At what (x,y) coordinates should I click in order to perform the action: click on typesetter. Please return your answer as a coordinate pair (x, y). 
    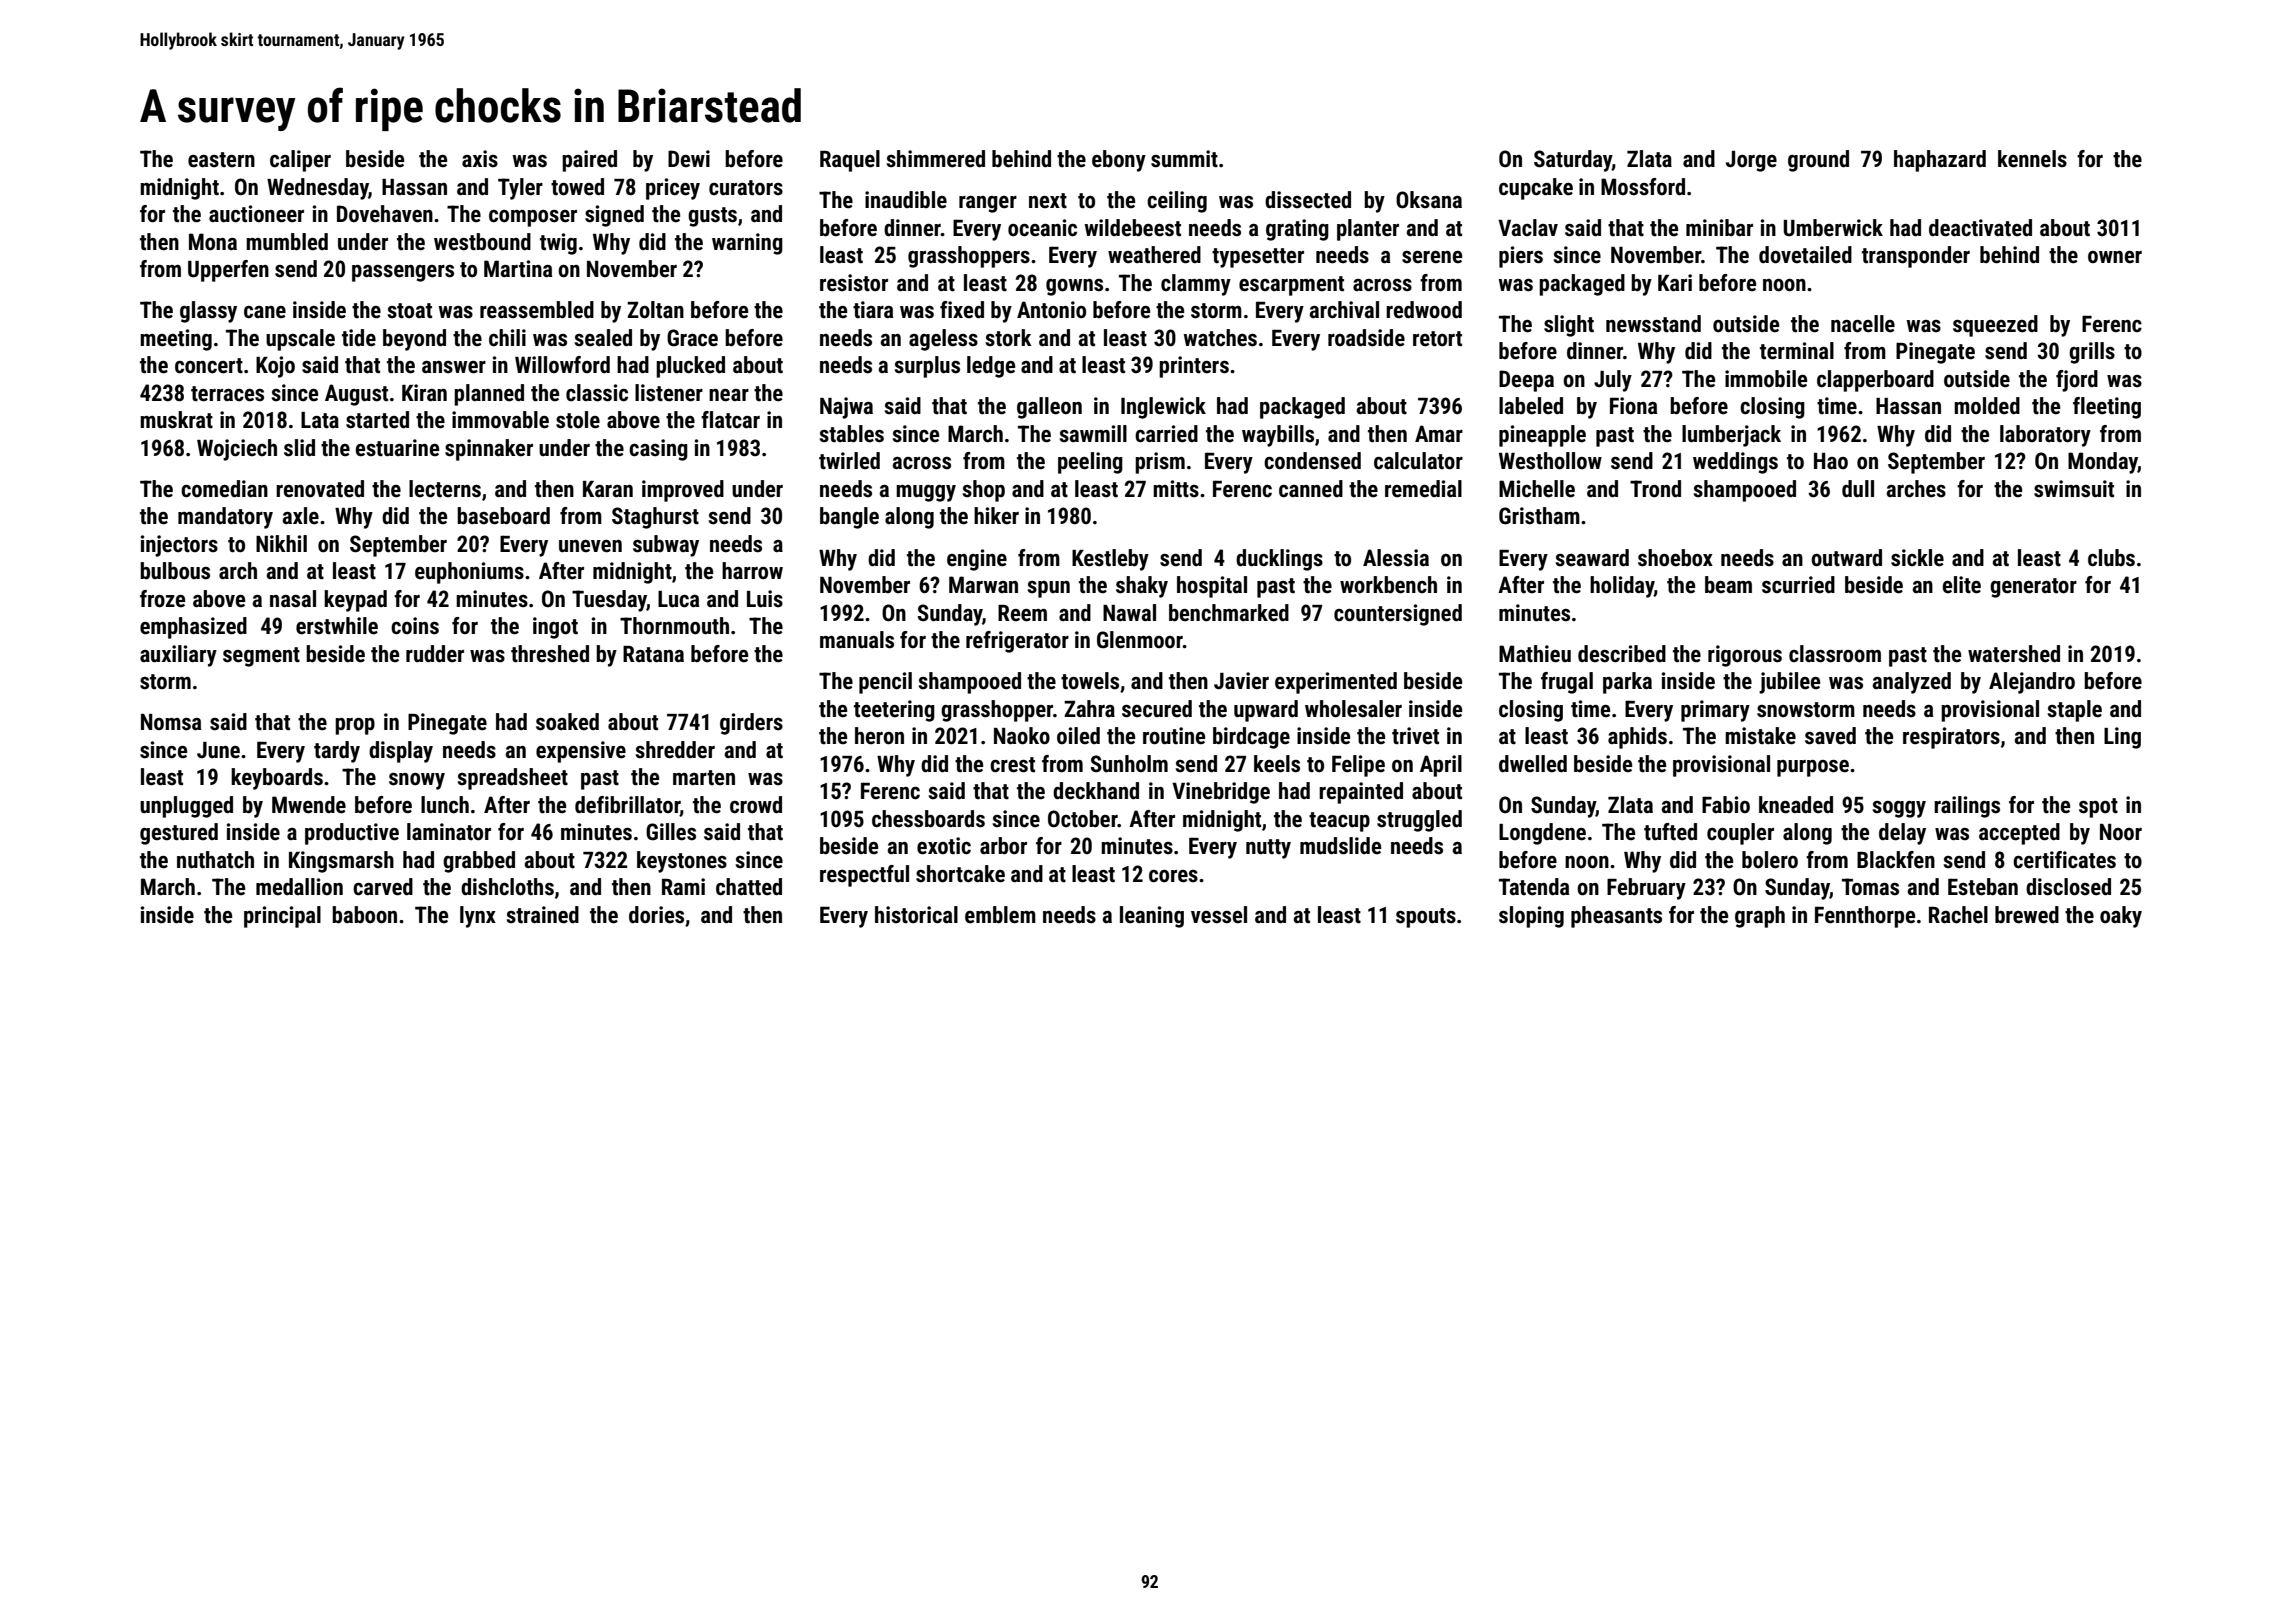
    Looking at the image, I should click on (1258, 258).
